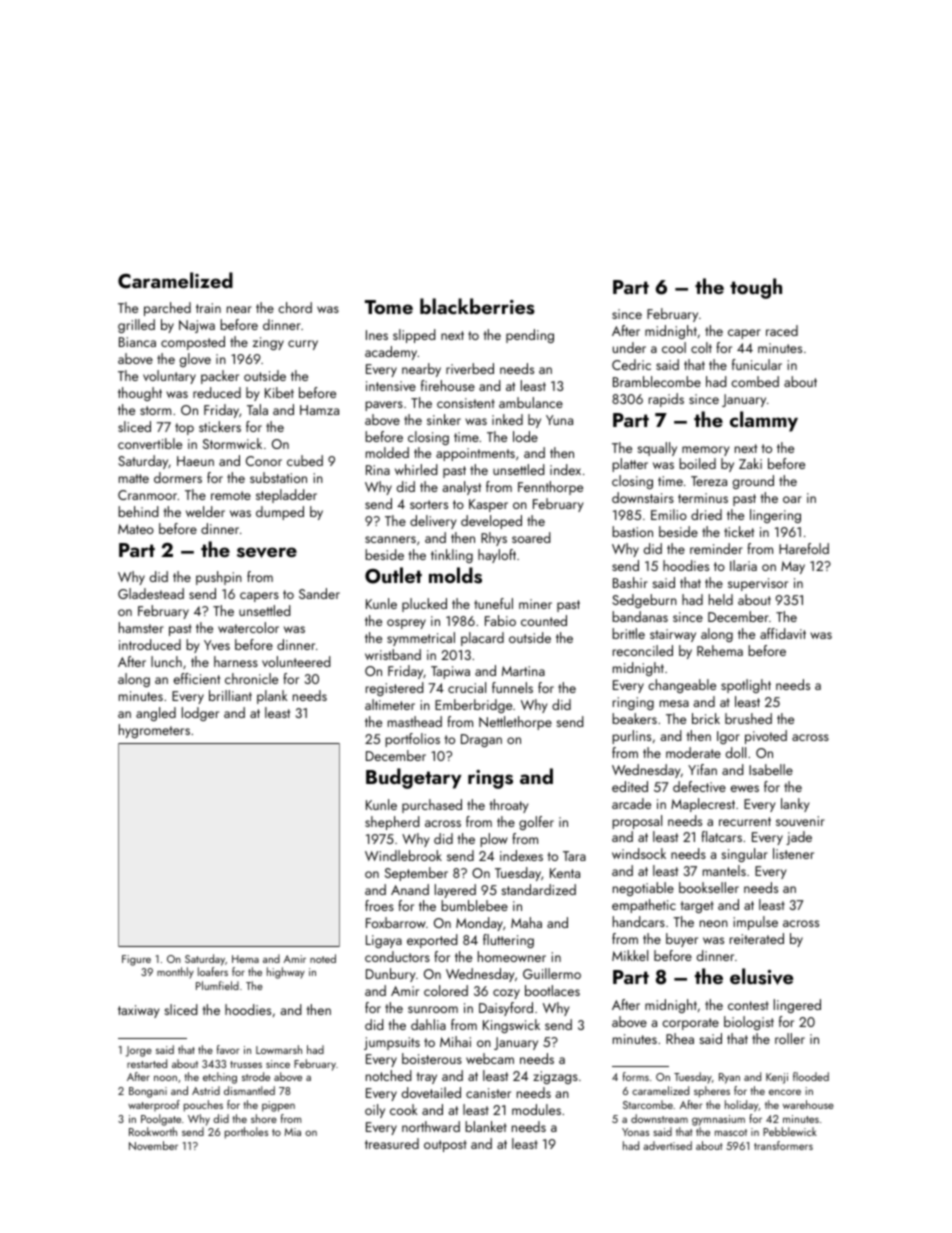 The image size is (952, 1233). Describe the element at coordinates (377, 335) in the document. I see `Ines` at that location.
